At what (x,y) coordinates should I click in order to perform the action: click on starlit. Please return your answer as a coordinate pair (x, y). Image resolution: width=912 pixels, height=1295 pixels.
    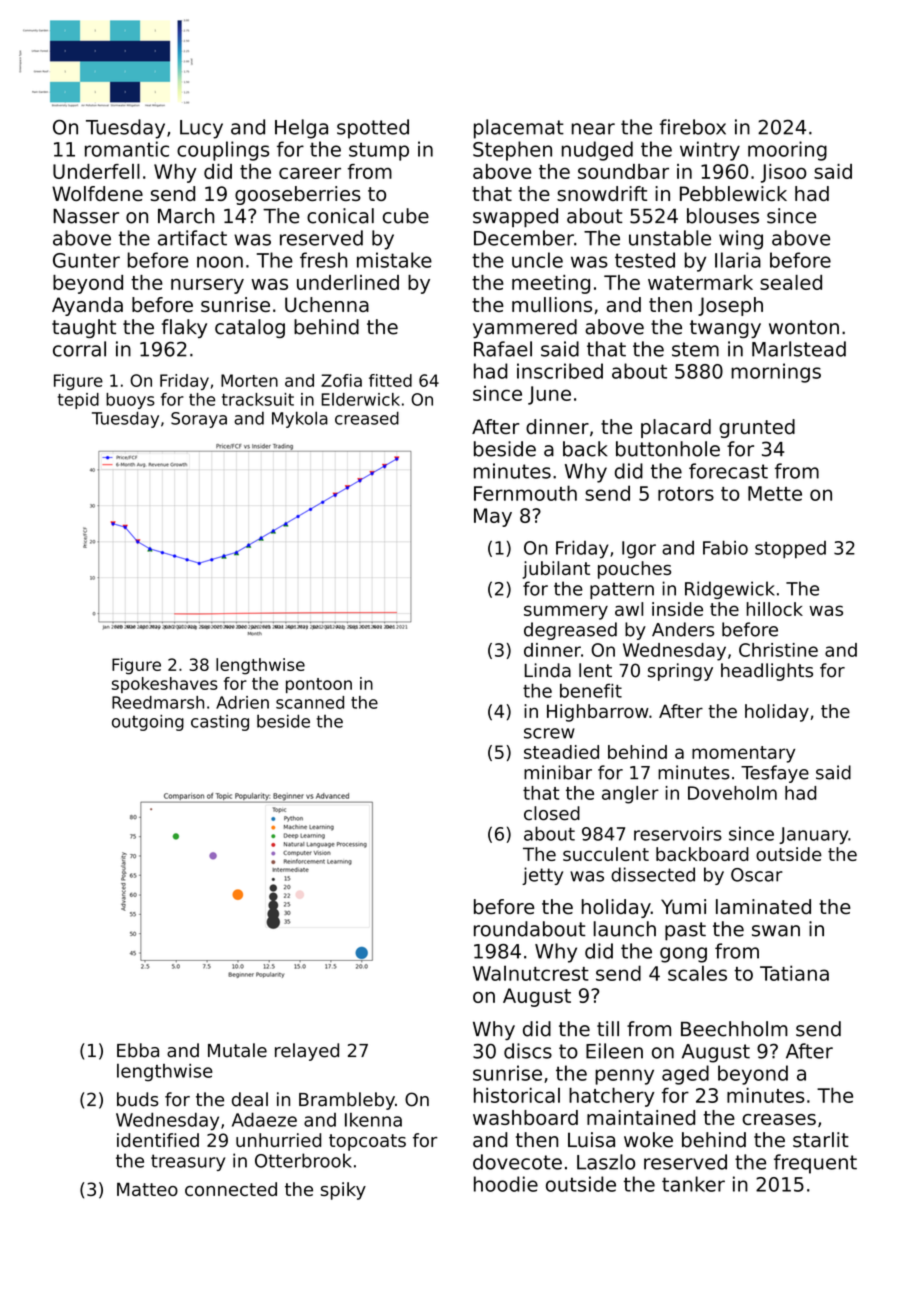
    Looking at the image, I should click on (821, 1140).
